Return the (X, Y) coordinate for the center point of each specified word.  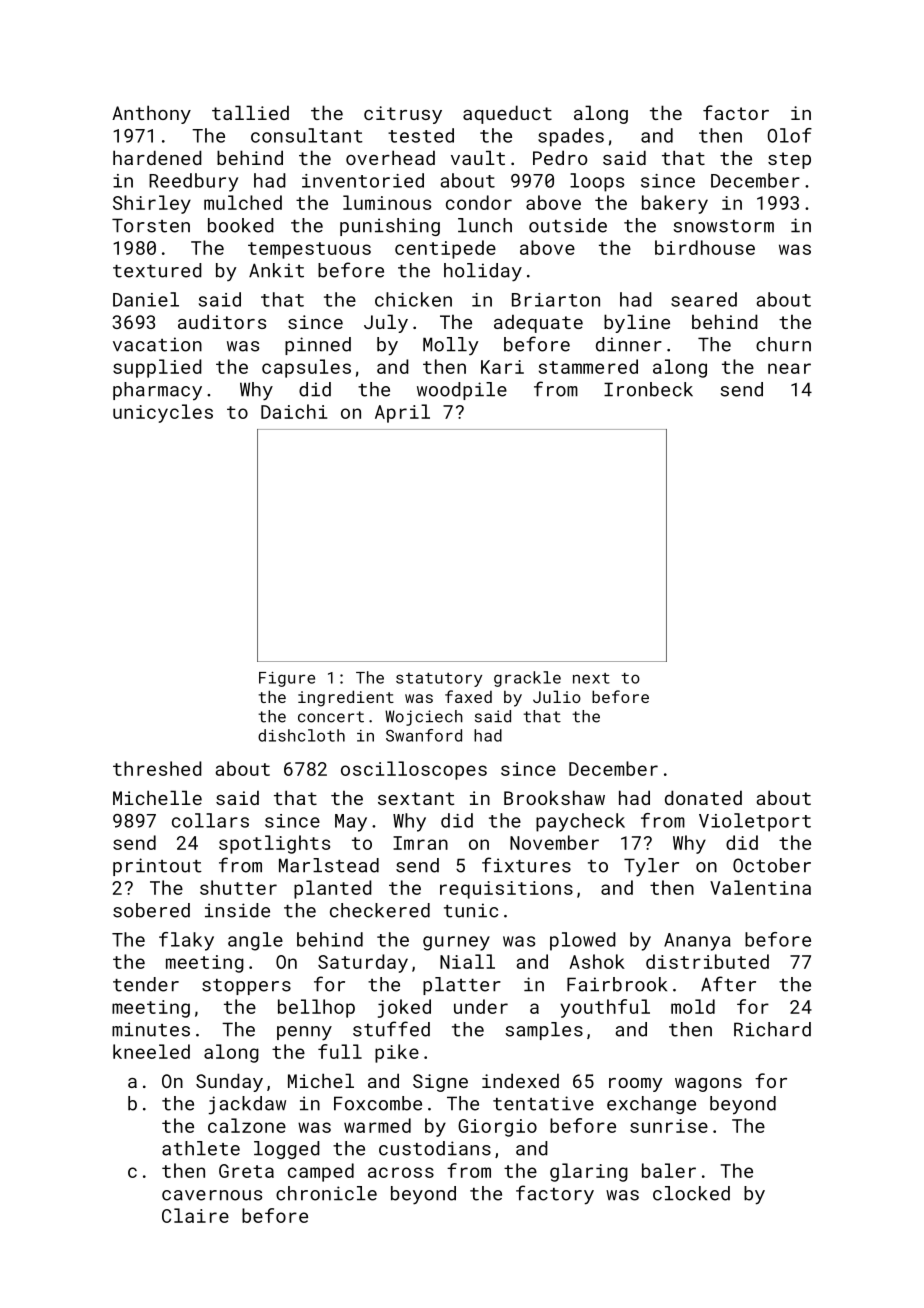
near (789, 368)
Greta (246, 1171)
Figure (287, 679)
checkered (380, 910)
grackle (527, 679)
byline (637, 323)
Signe (440, 1083)
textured (157, 270)
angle (255, 941)
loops (597, 182)
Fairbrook (617, 984)
